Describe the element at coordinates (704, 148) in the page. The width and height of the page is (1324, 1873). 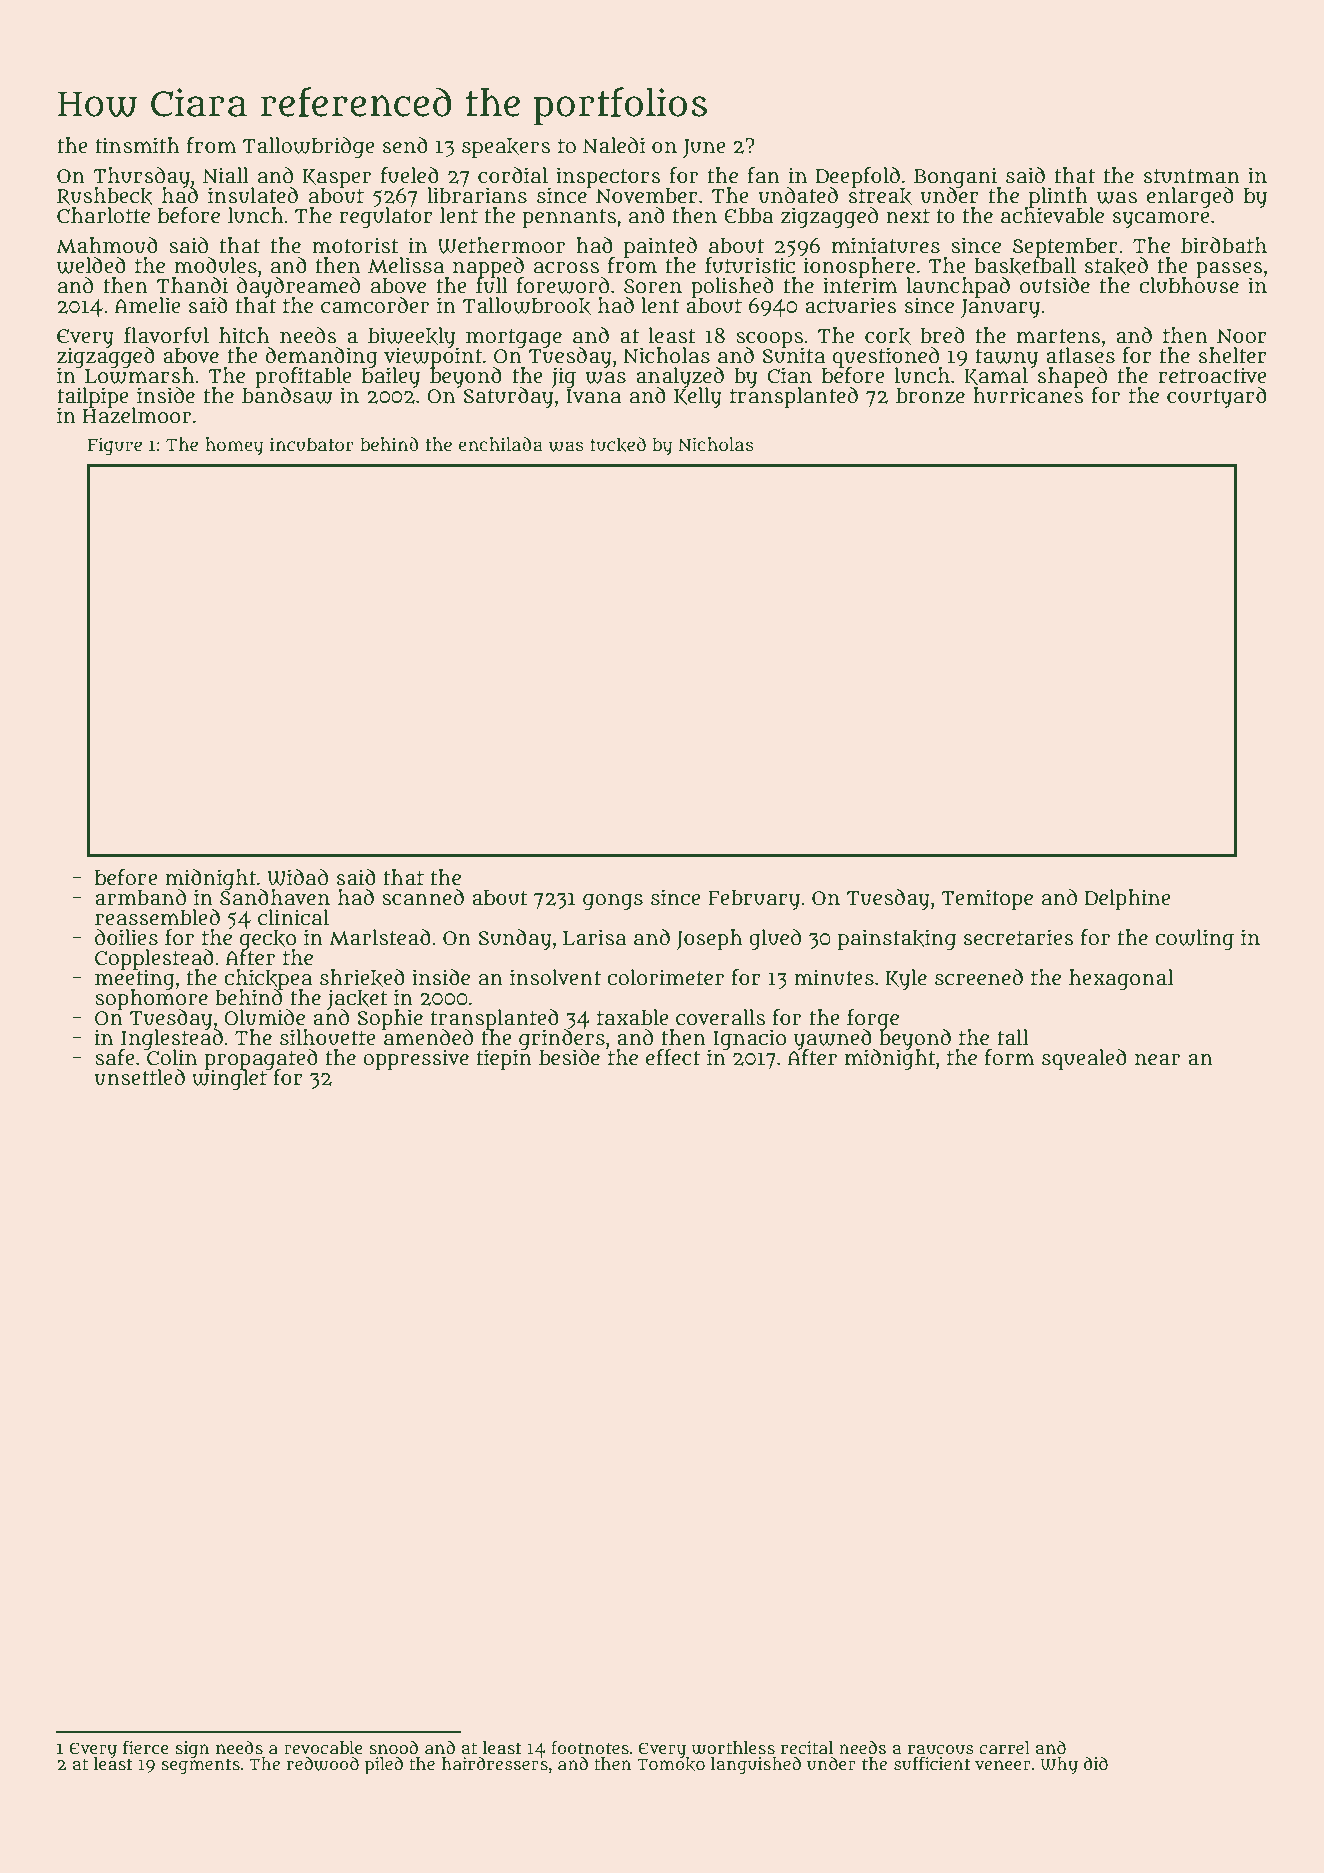
I see `June` at that location.
